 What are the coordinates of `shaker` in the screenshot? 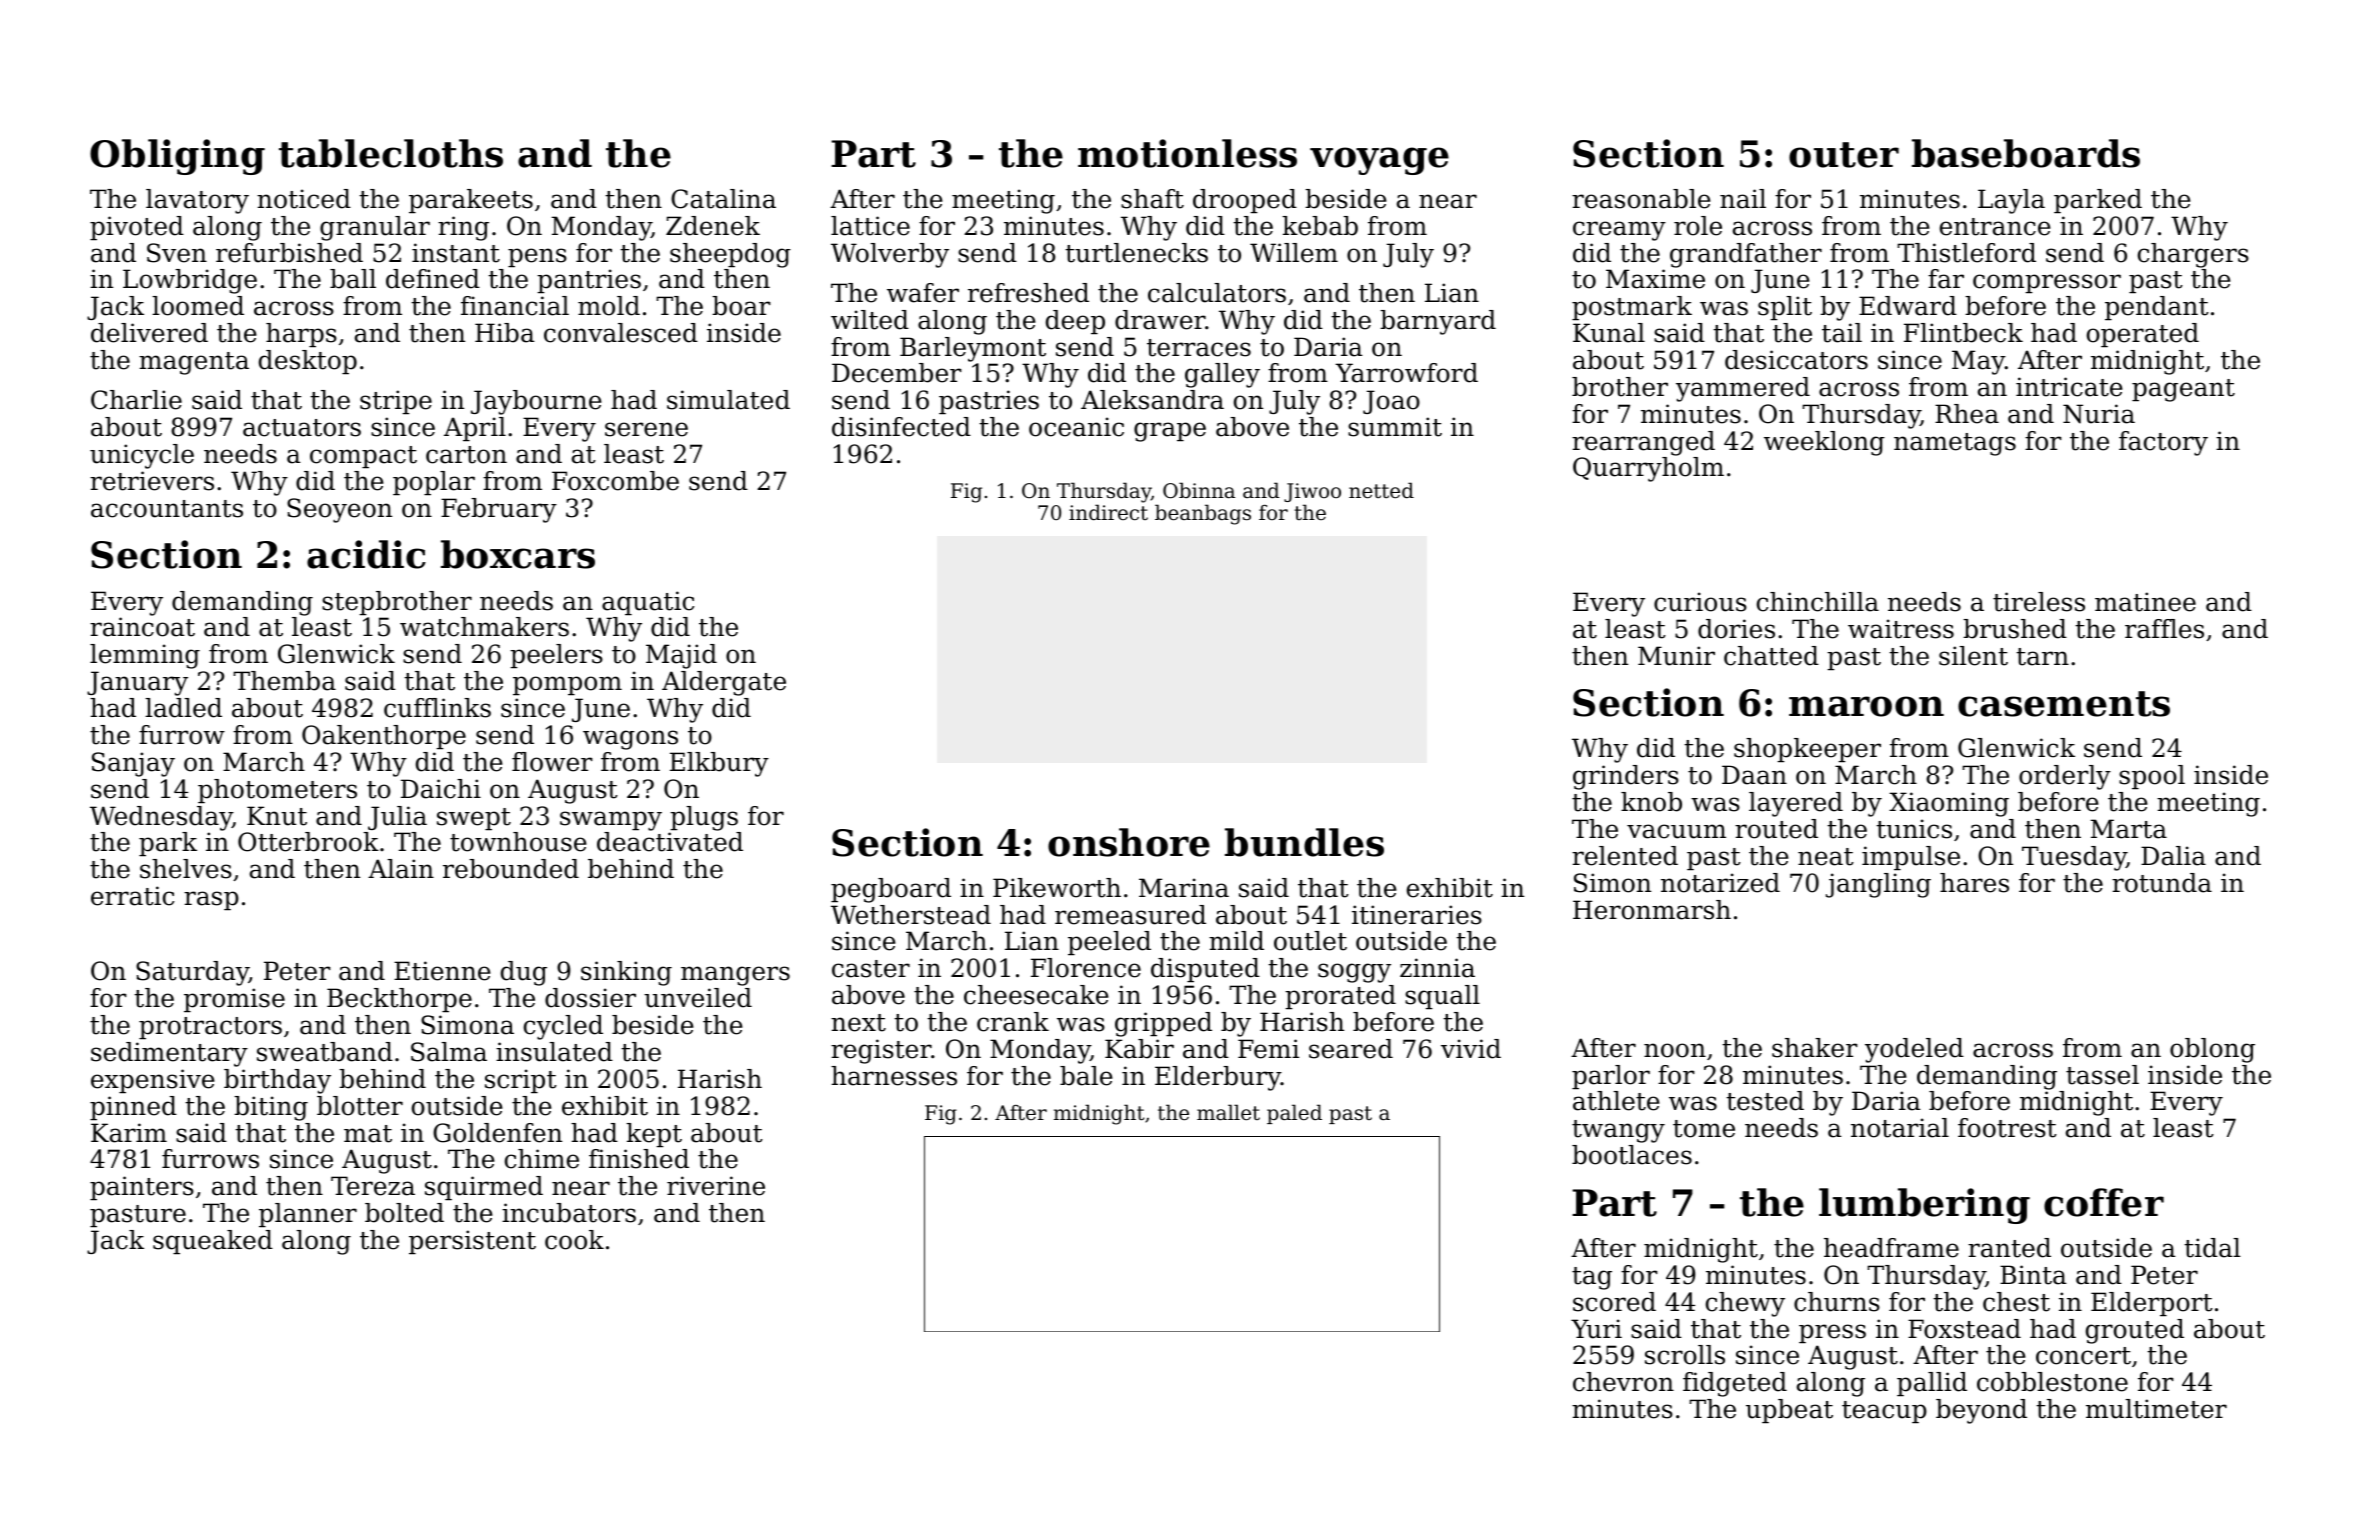 It's located at (1815, 1048).
